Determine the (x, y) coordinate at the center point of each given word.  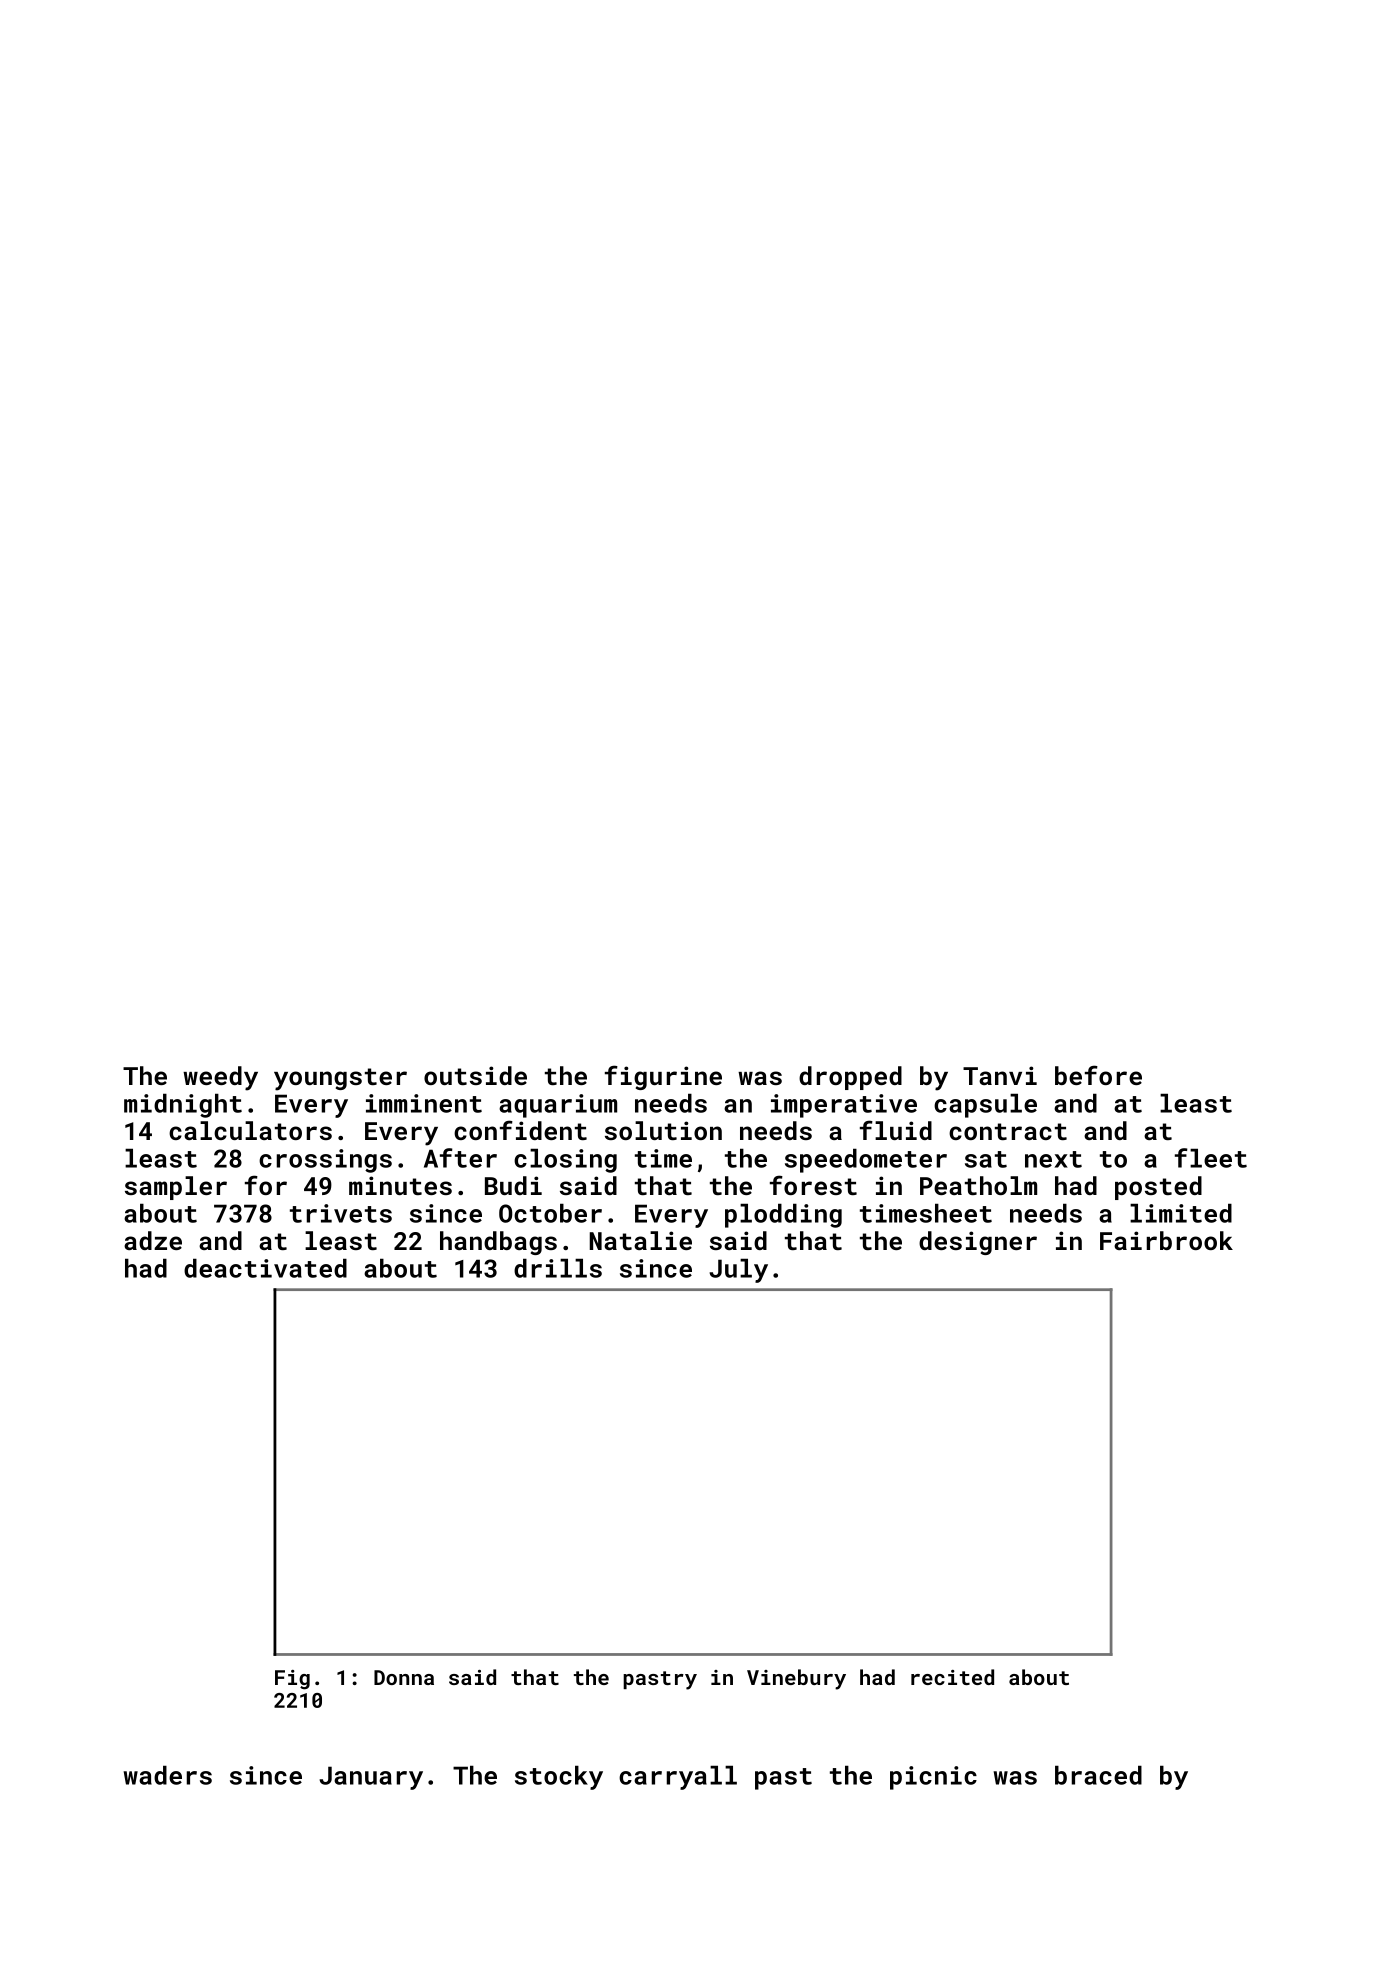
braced (1098, 1775)
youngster (340, 1079)
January (371, 1778)
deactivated (265, 1268)
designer (978, 1243)
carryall (678, 1778)
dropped (850, 1078)
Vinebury (796, 1679)
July (738, 1271)
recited (952, 1677)
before (1098, 1075)
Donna (404, 1677)
